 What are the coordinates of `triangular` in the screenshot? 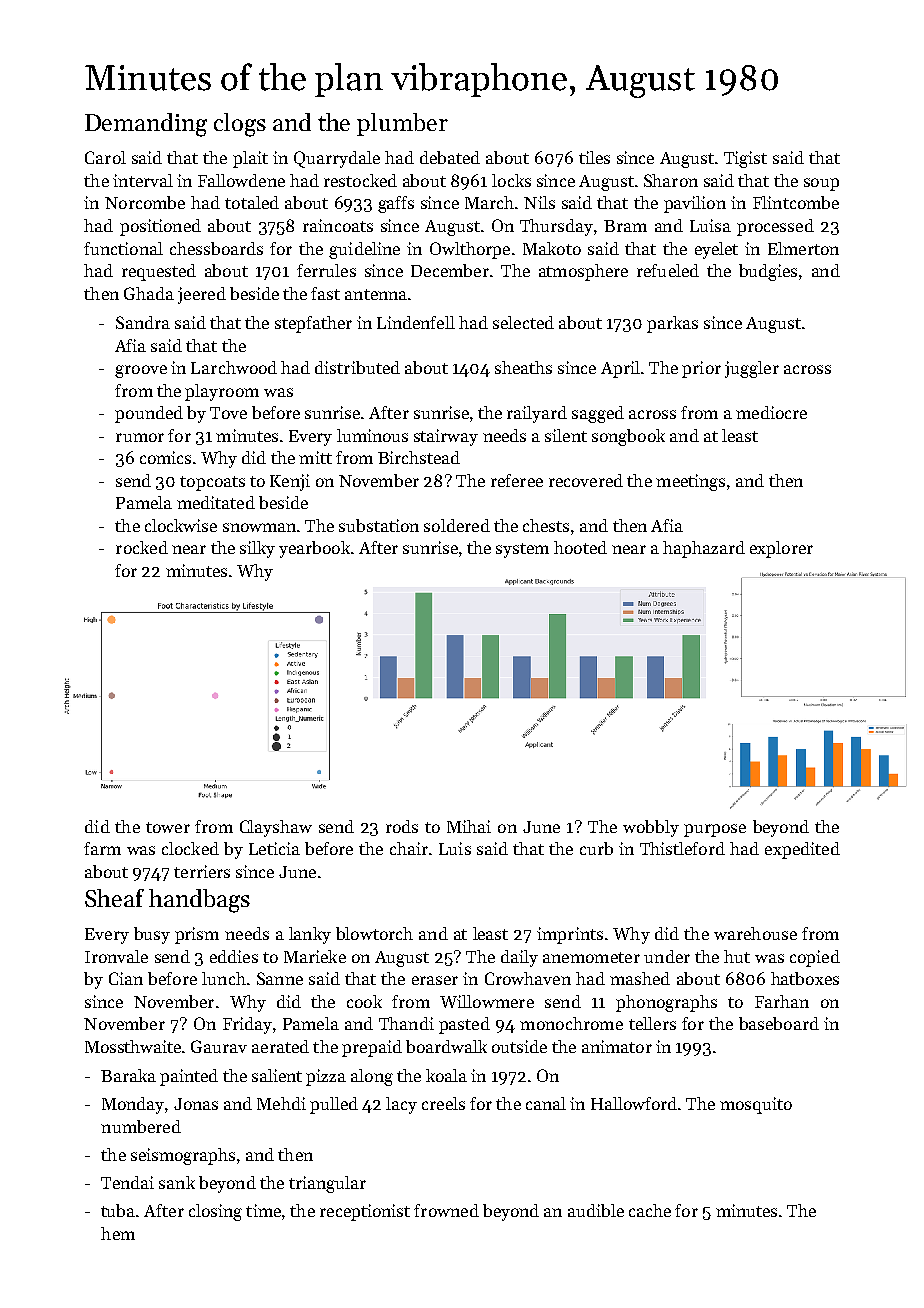 It's located at (327, 1184).
